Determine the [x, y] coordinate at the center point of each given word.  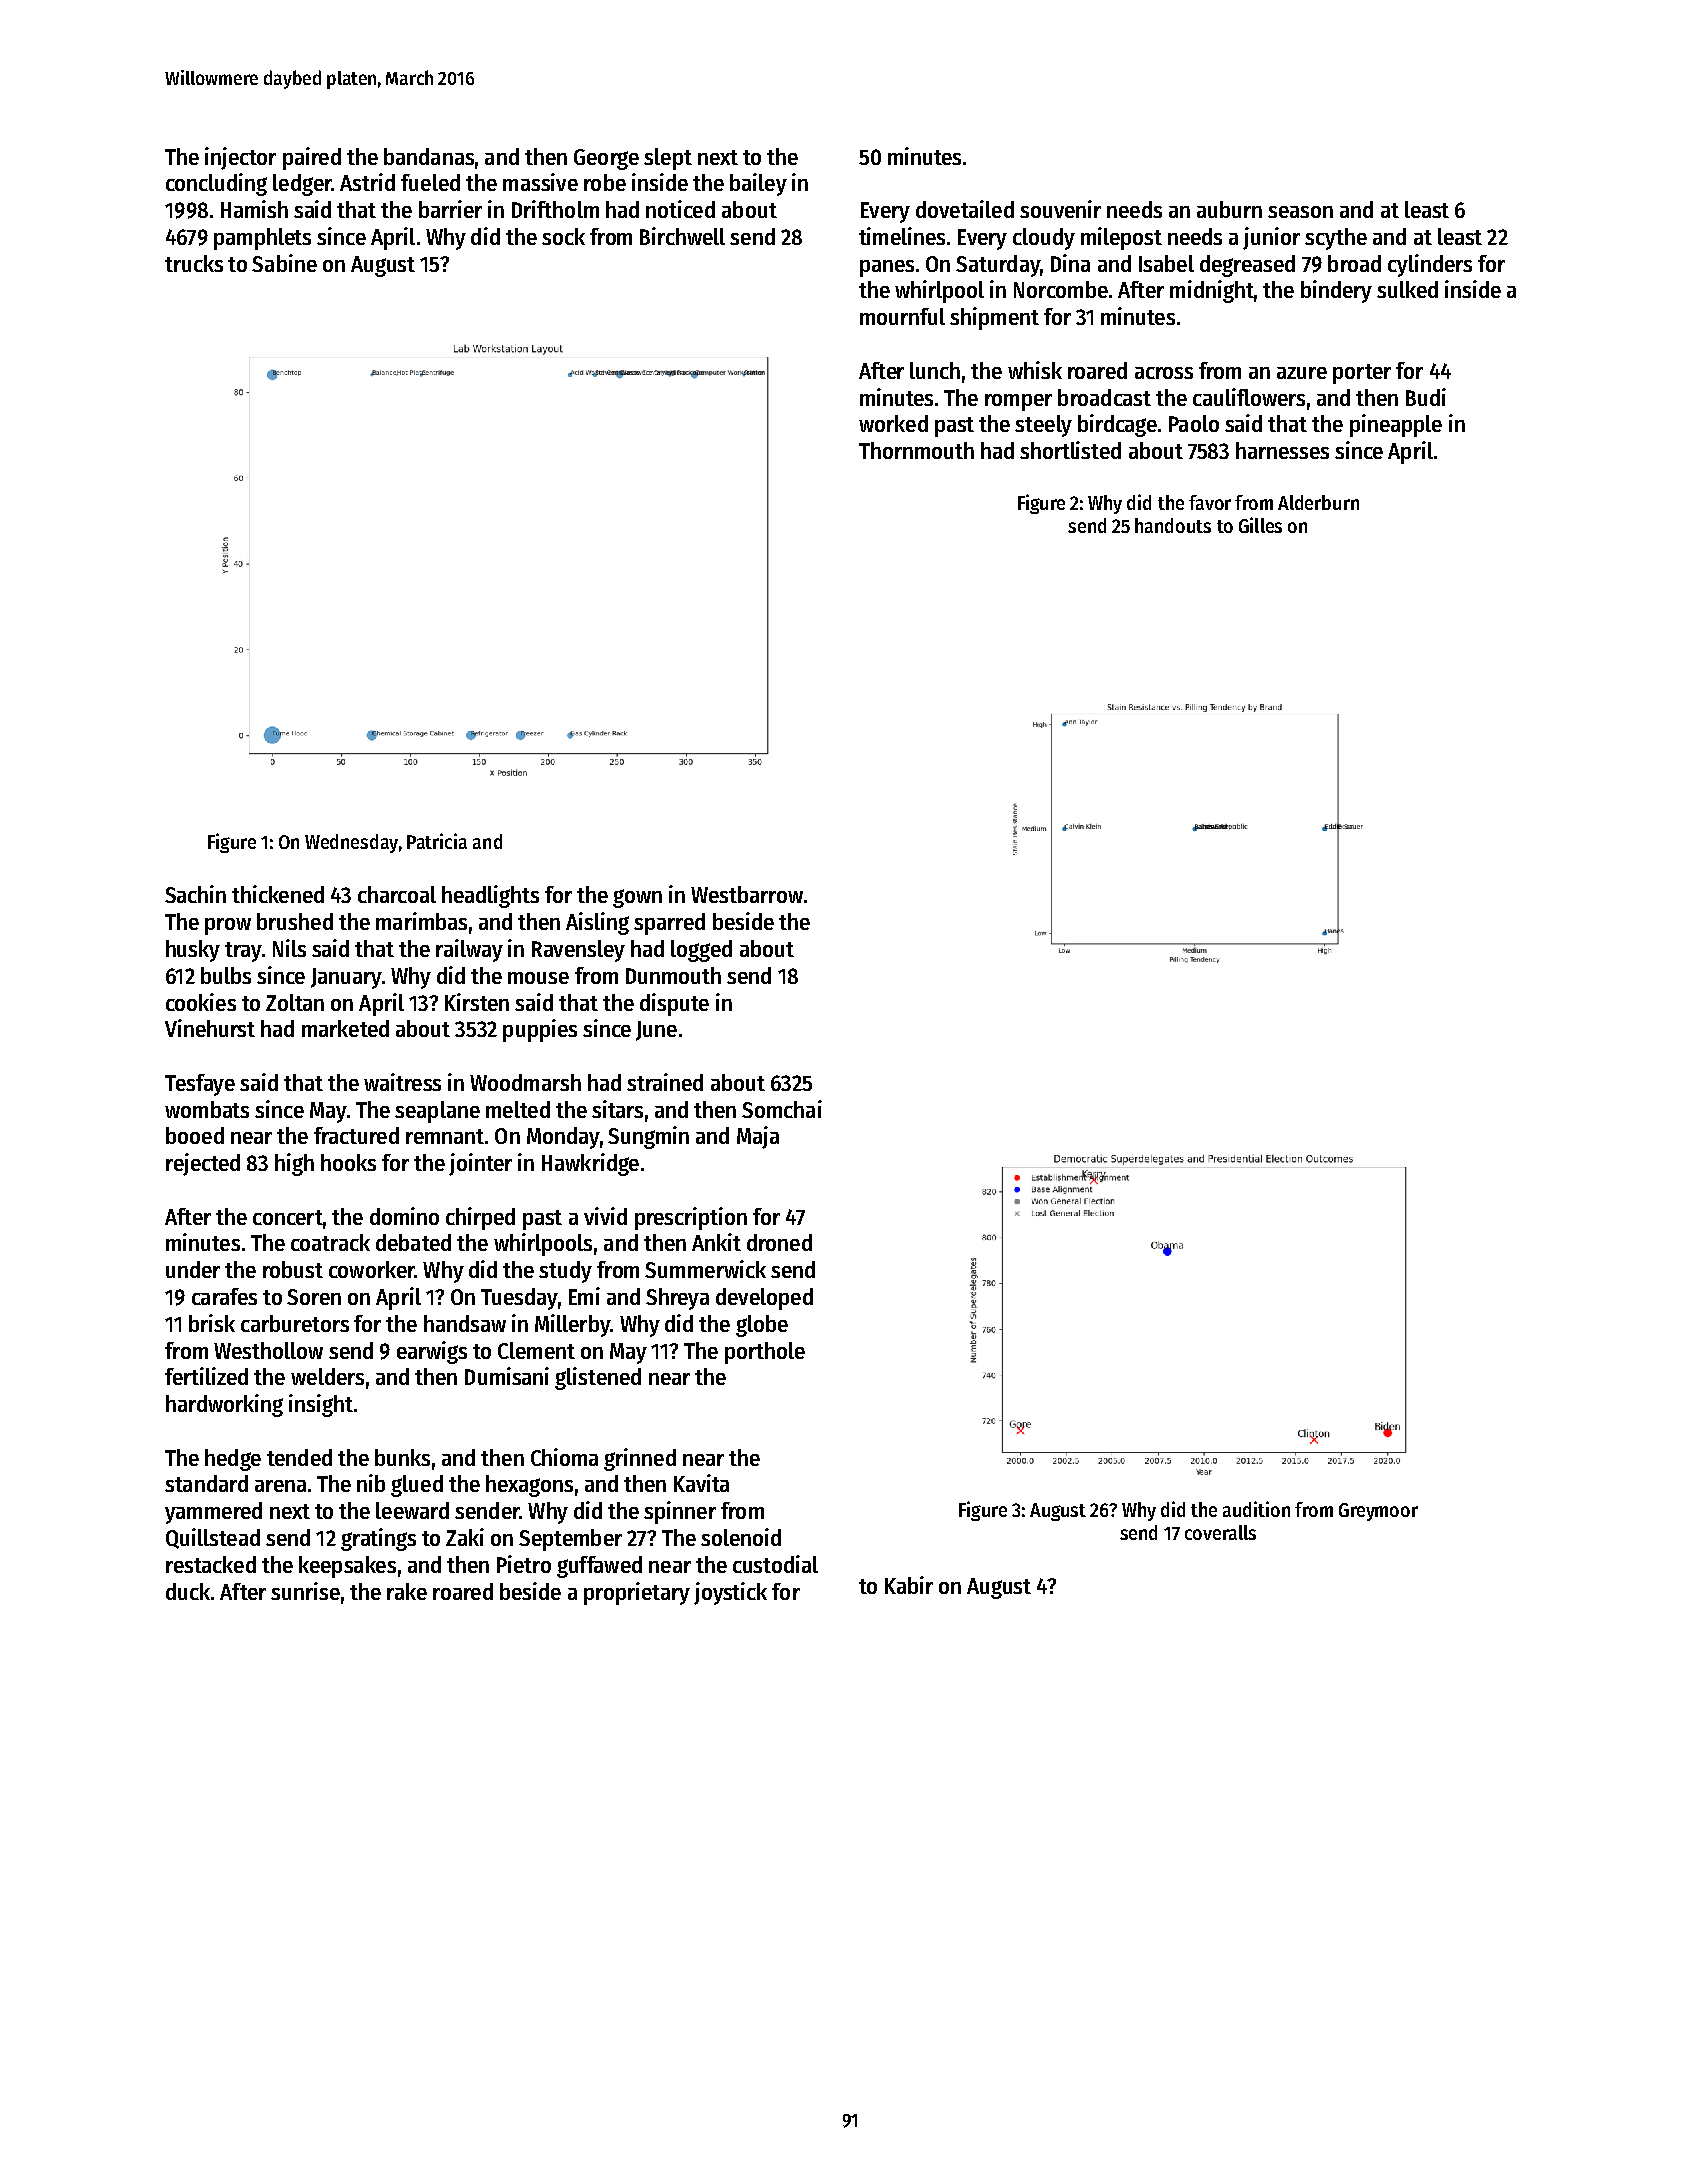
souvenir [1060, 209]
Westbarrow [747, 894]
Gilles [1260, 525]
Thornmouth [916, 450]
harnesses [1282, 450]
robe [605, 182]
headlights [490, 896]
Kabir [909, 1585]
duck [188, 1591]
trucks [194, 263]
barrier [450, 209]
